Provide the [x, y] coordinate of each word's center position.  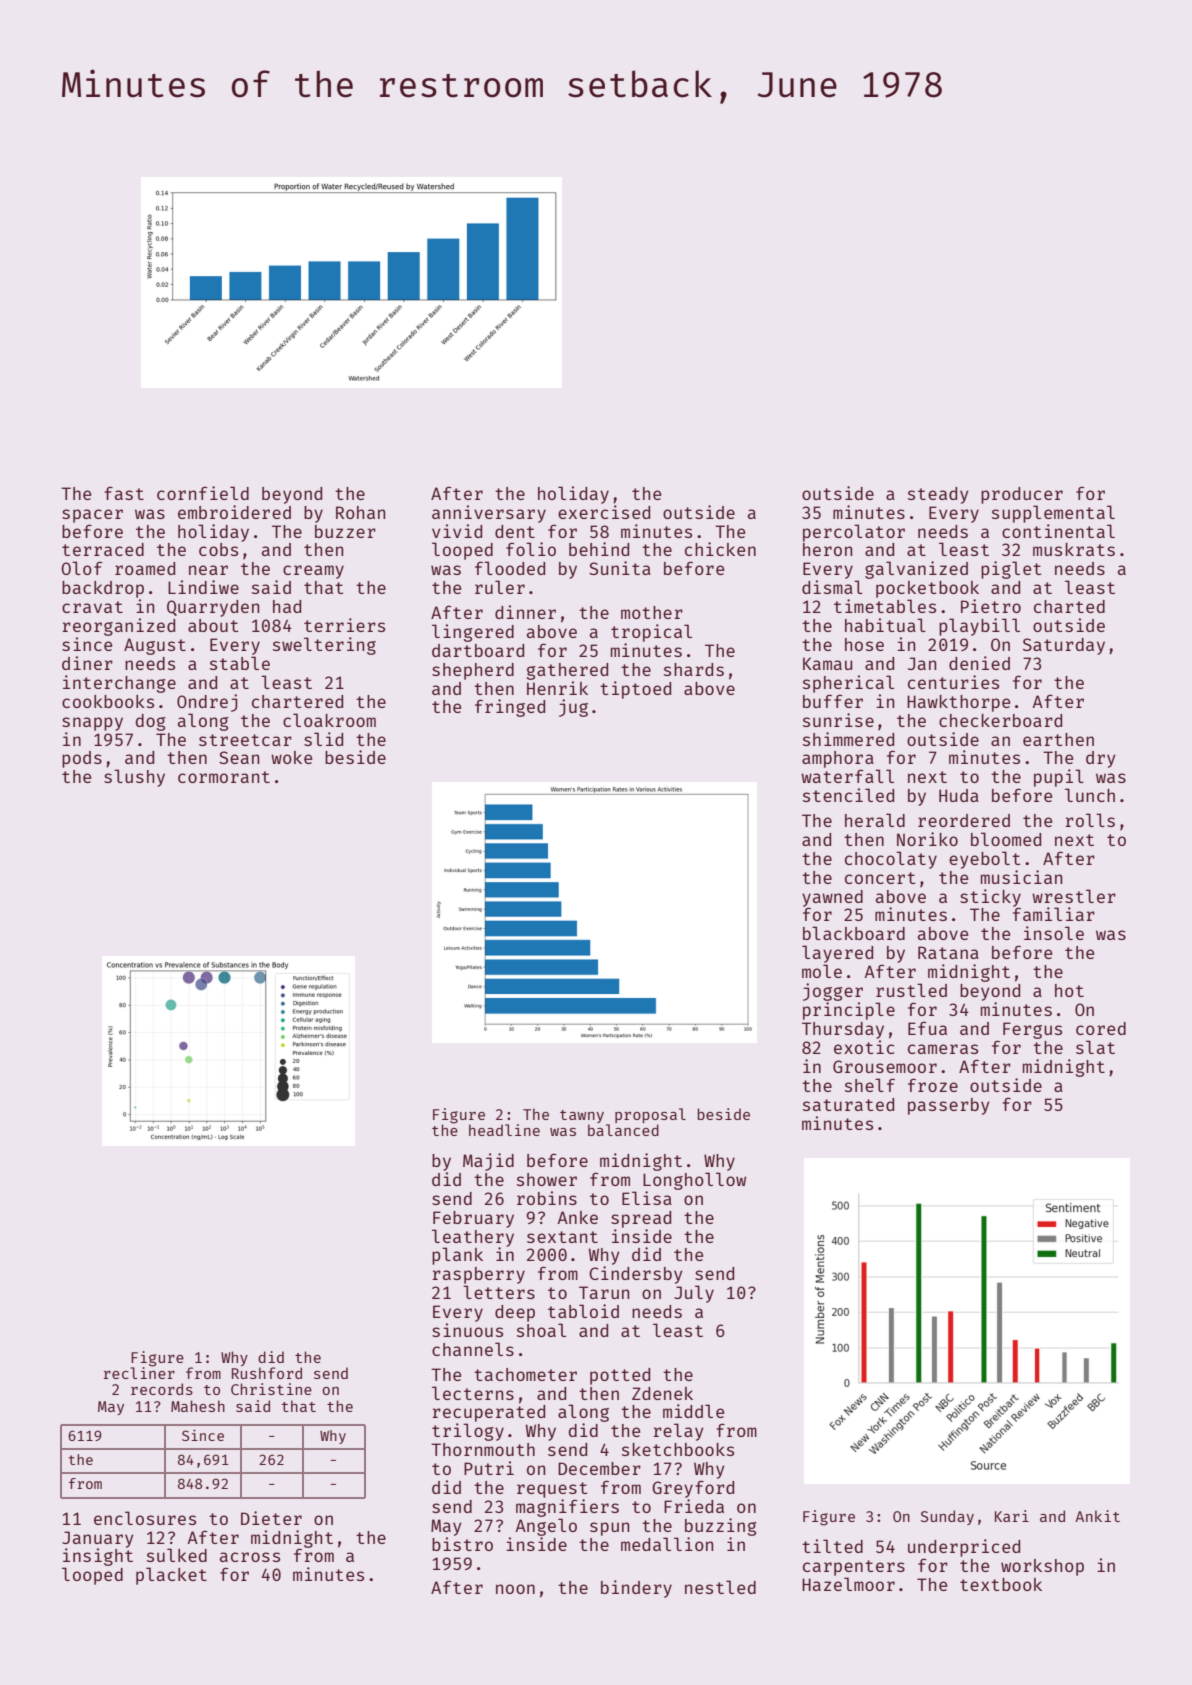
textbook [1001, 1584]
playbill [979, 627]
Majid [488, 1162]
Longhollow [694, 1181]
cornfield [203, 493]
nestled [720, 1587]
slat [1095, 1047]
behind [599, 549]
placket [171, 1576]
